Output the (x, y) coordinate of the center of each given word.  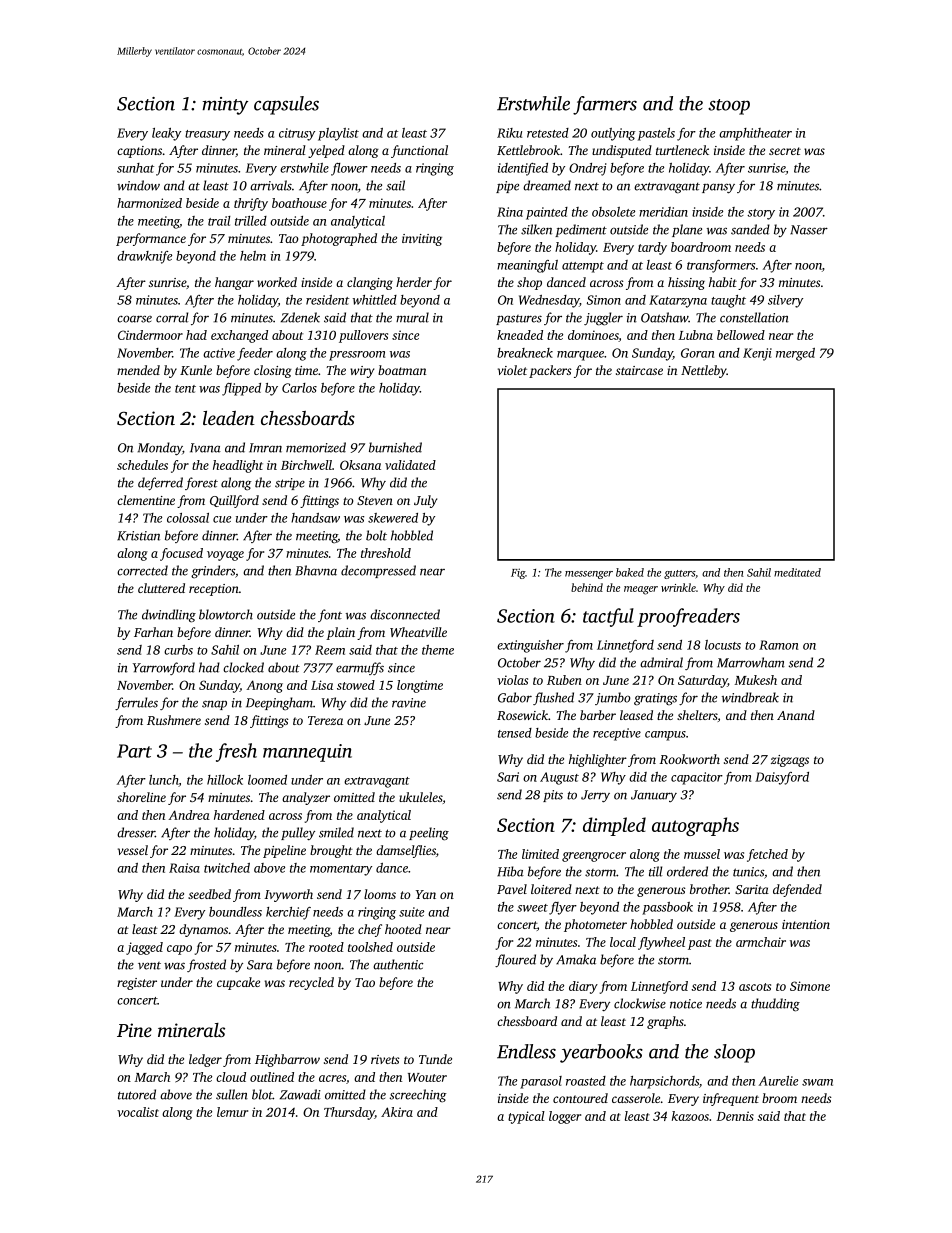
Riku (509, 133)
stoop (729, 107)
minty (225, 106)
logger (565, 1117)
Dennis (735, 1116)
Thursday (349, 1113)
